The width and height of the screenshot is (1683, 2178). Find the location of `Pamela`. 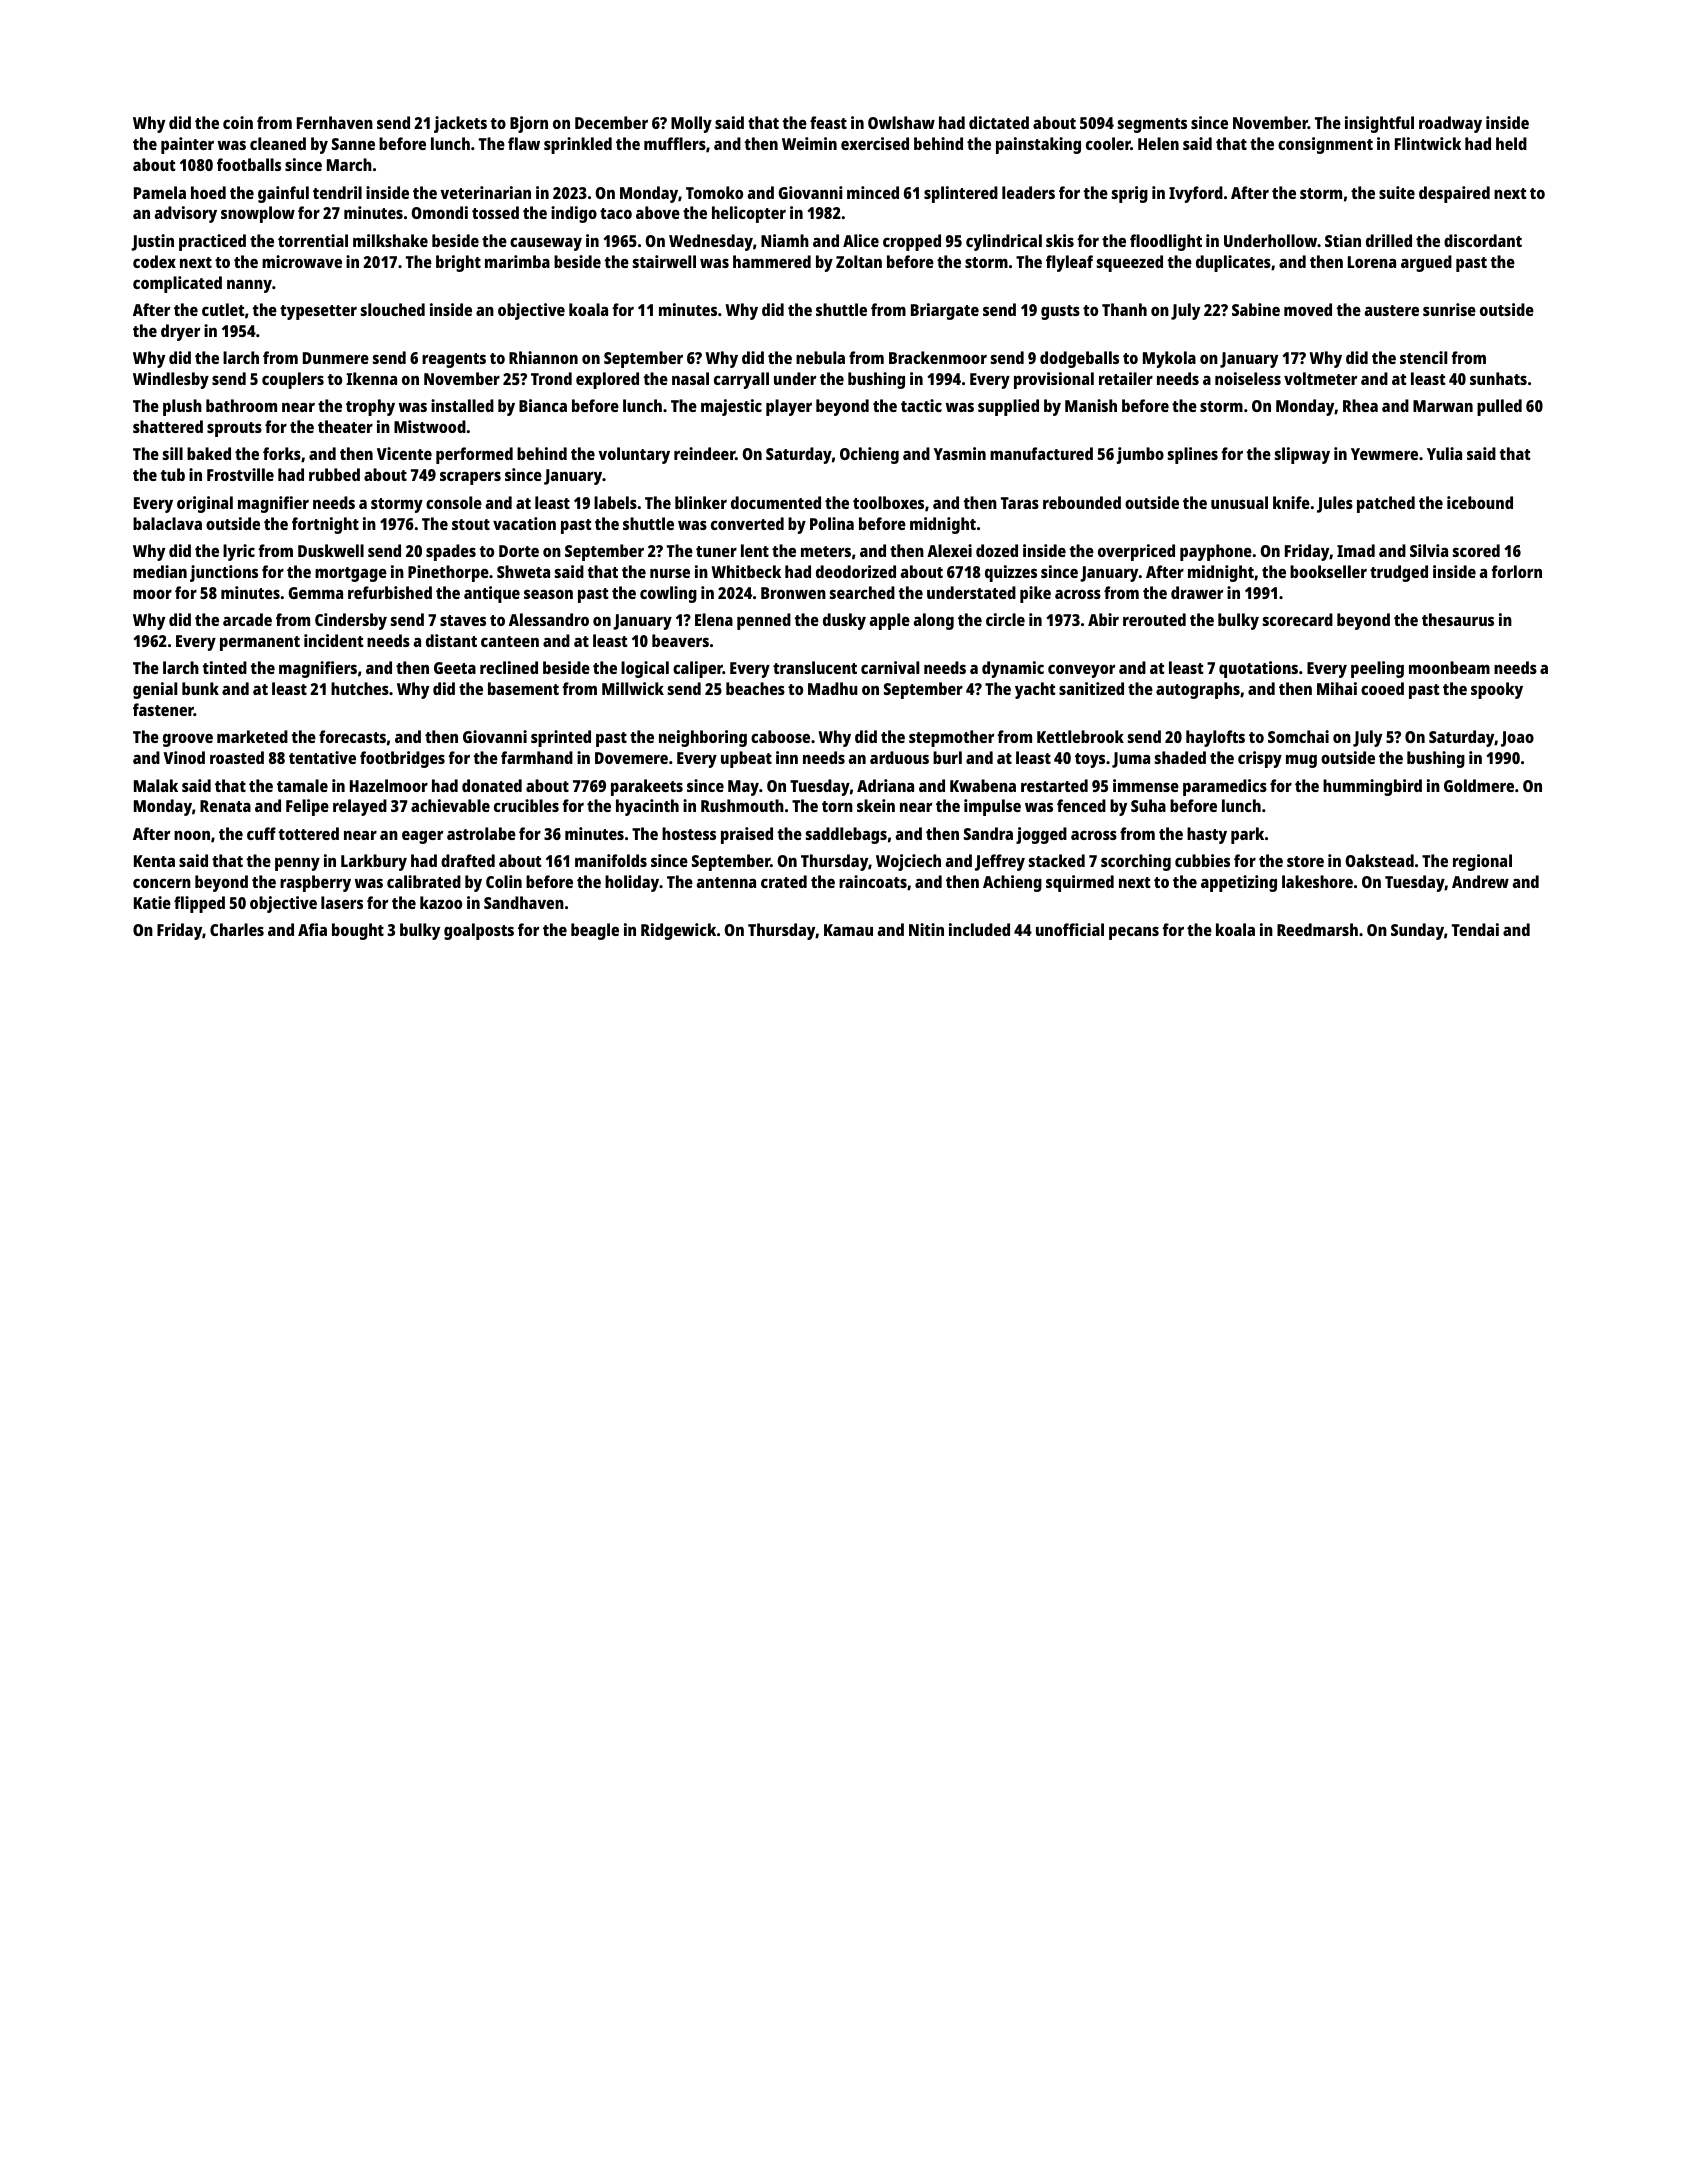

Pamela is located at coordinates (160, 192).
